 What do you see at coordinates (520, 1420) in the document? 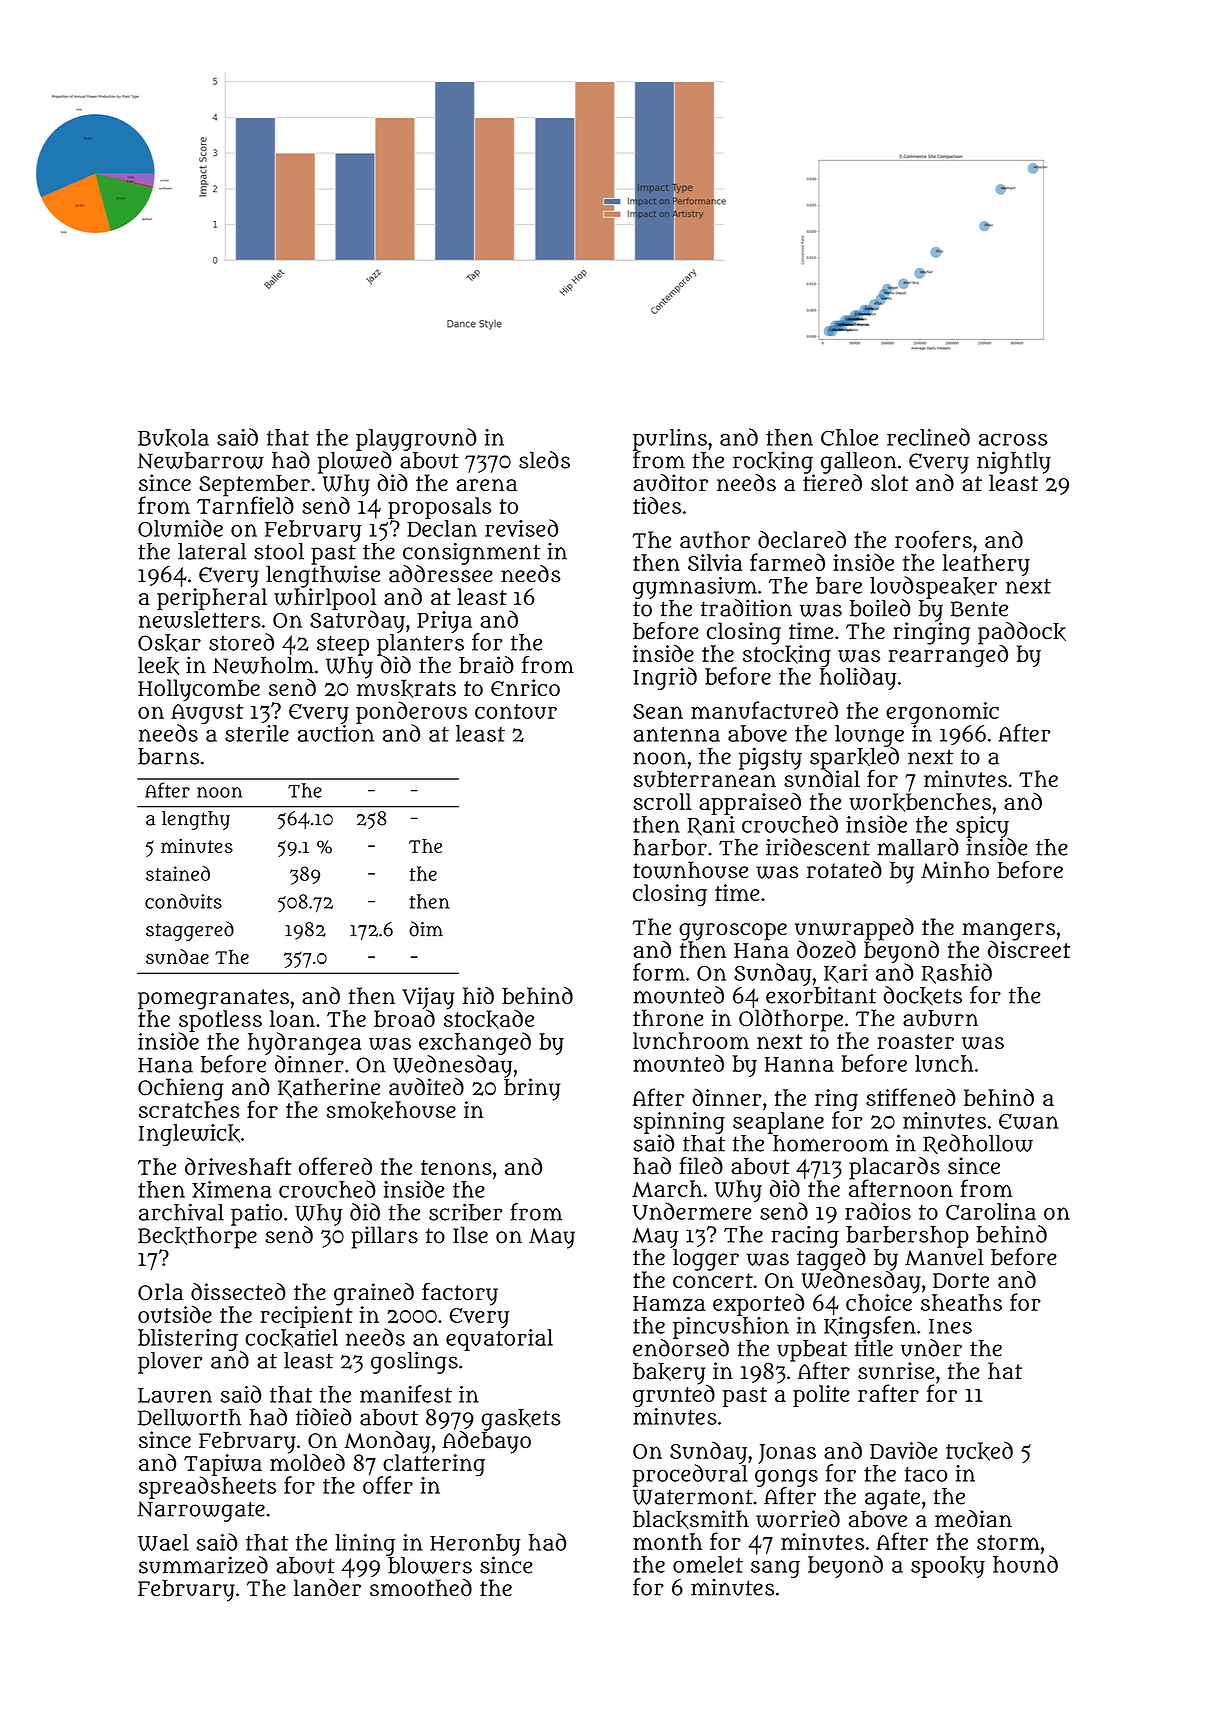
I see `gaskets` at bounding box center [520, 1420].
